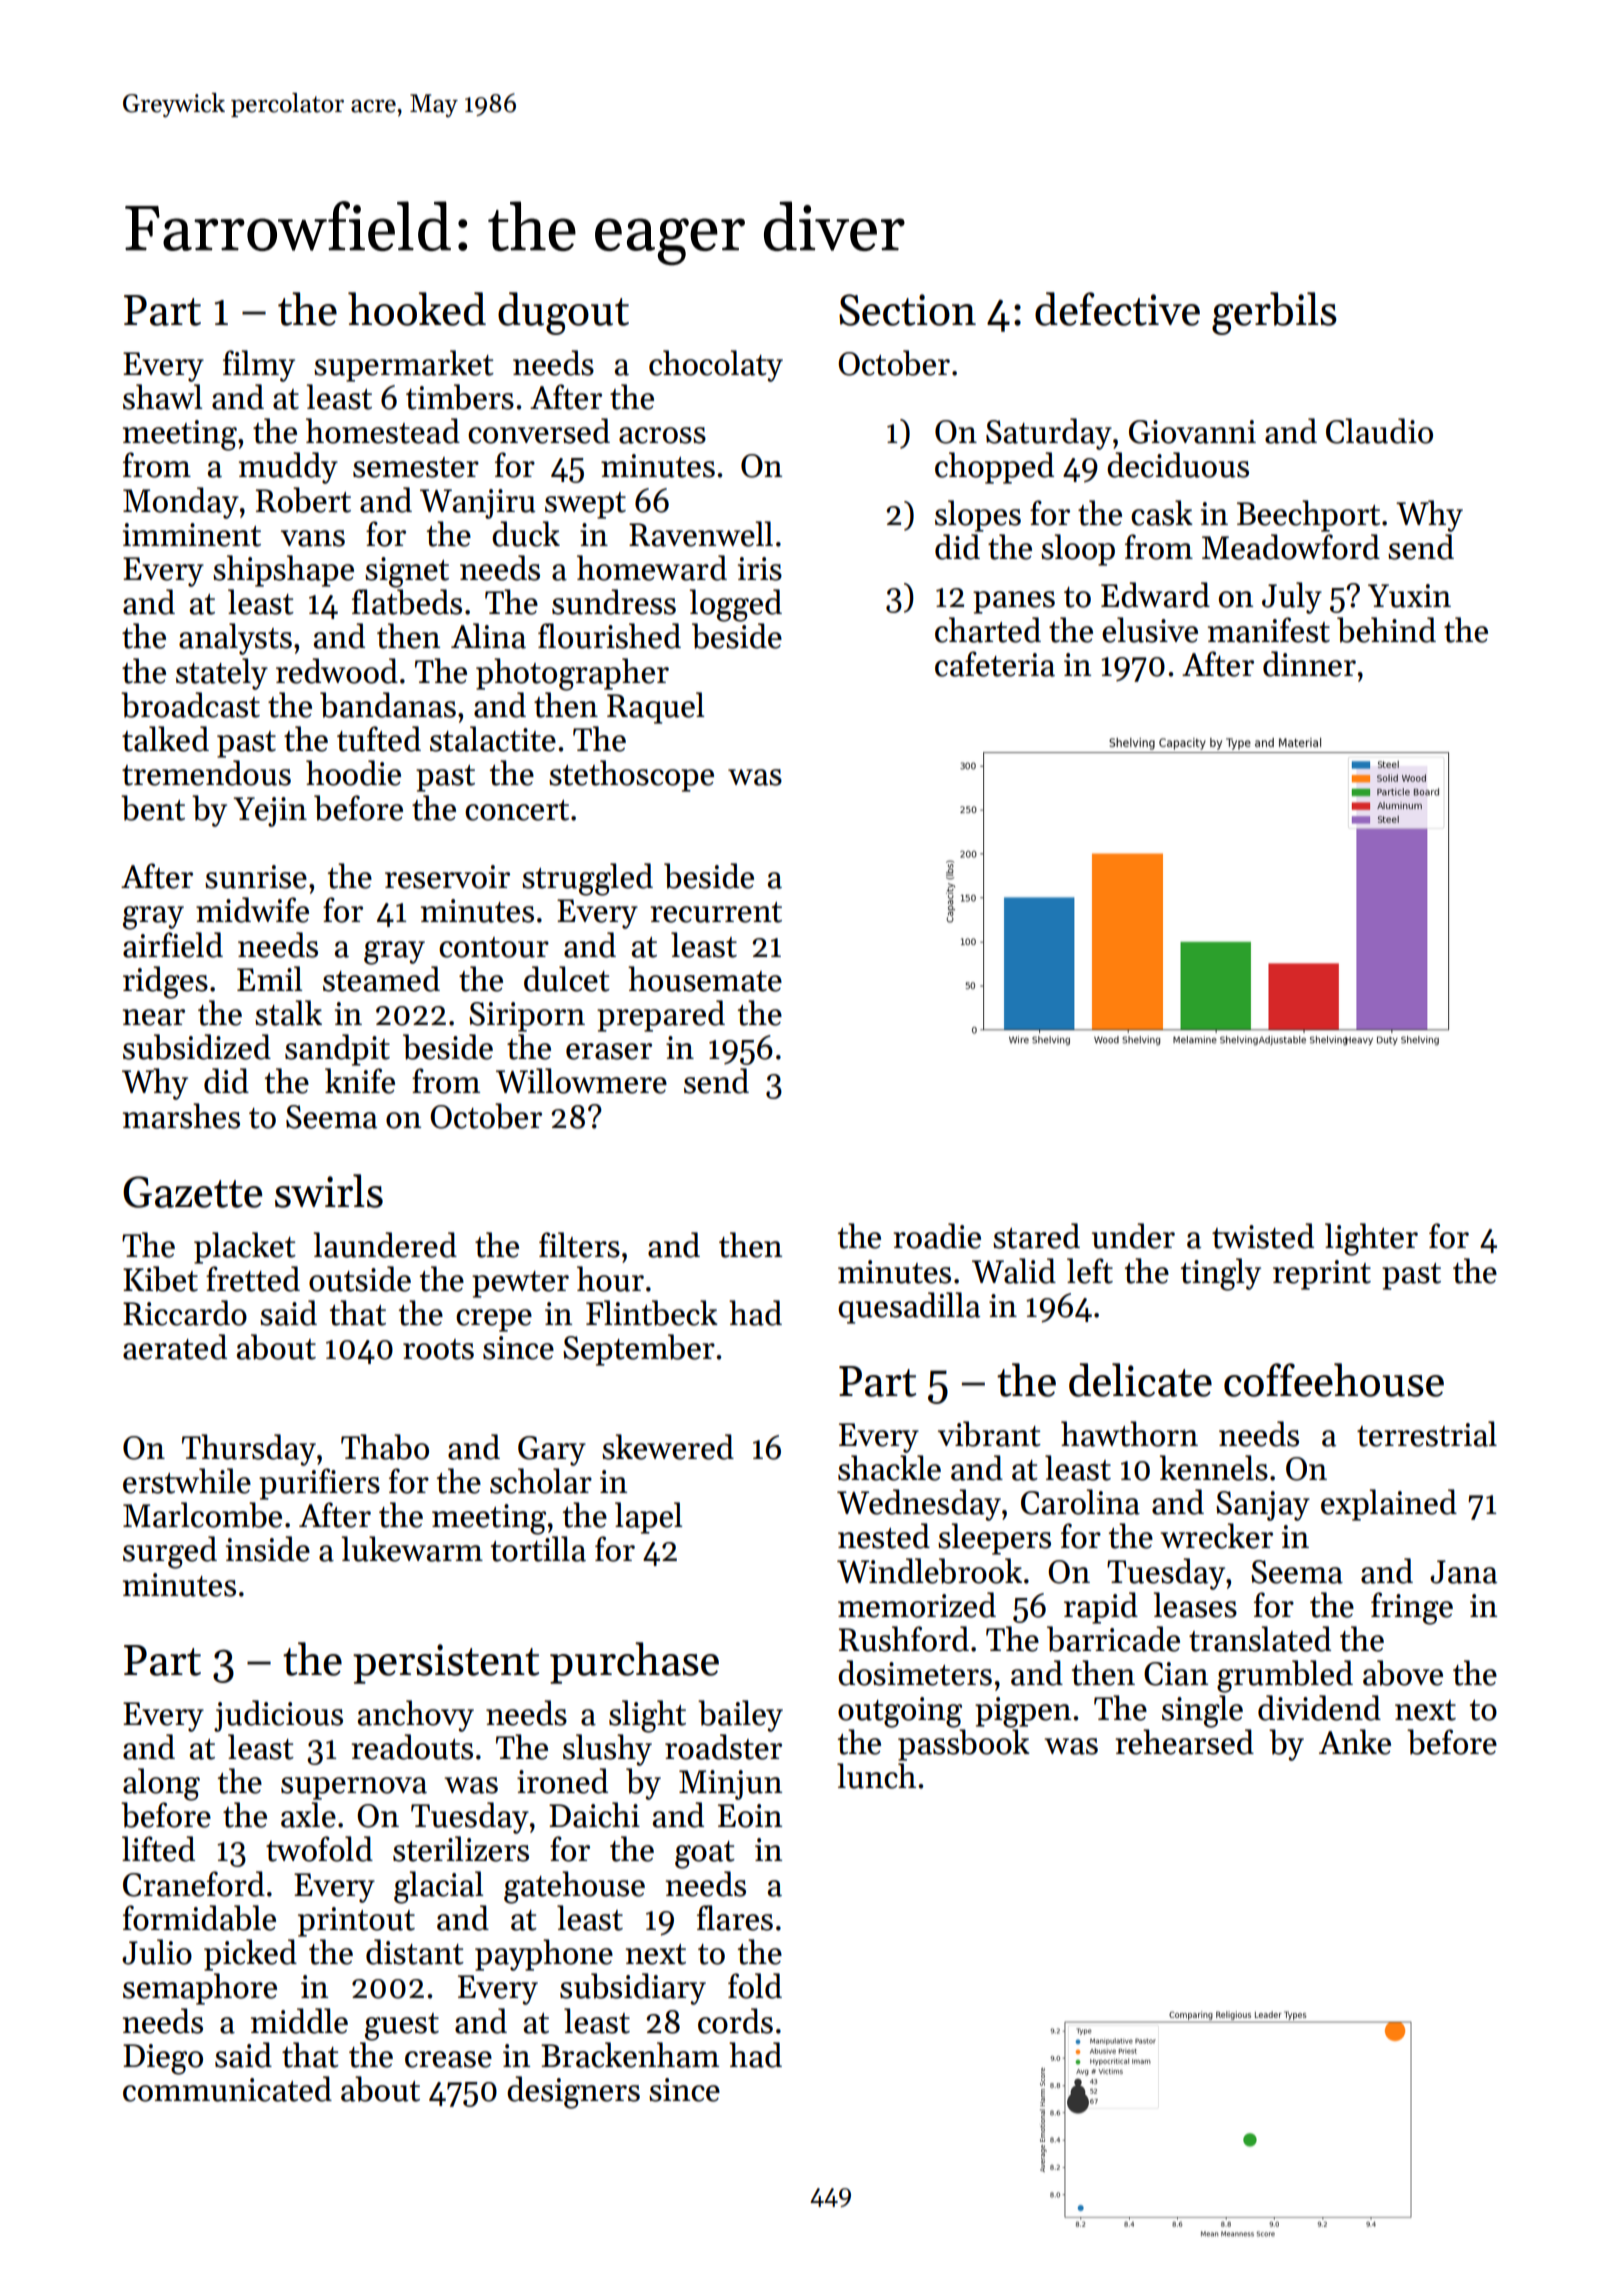 The image size is (1620, 2292). I want to click on filmy, so click(259, 366).
